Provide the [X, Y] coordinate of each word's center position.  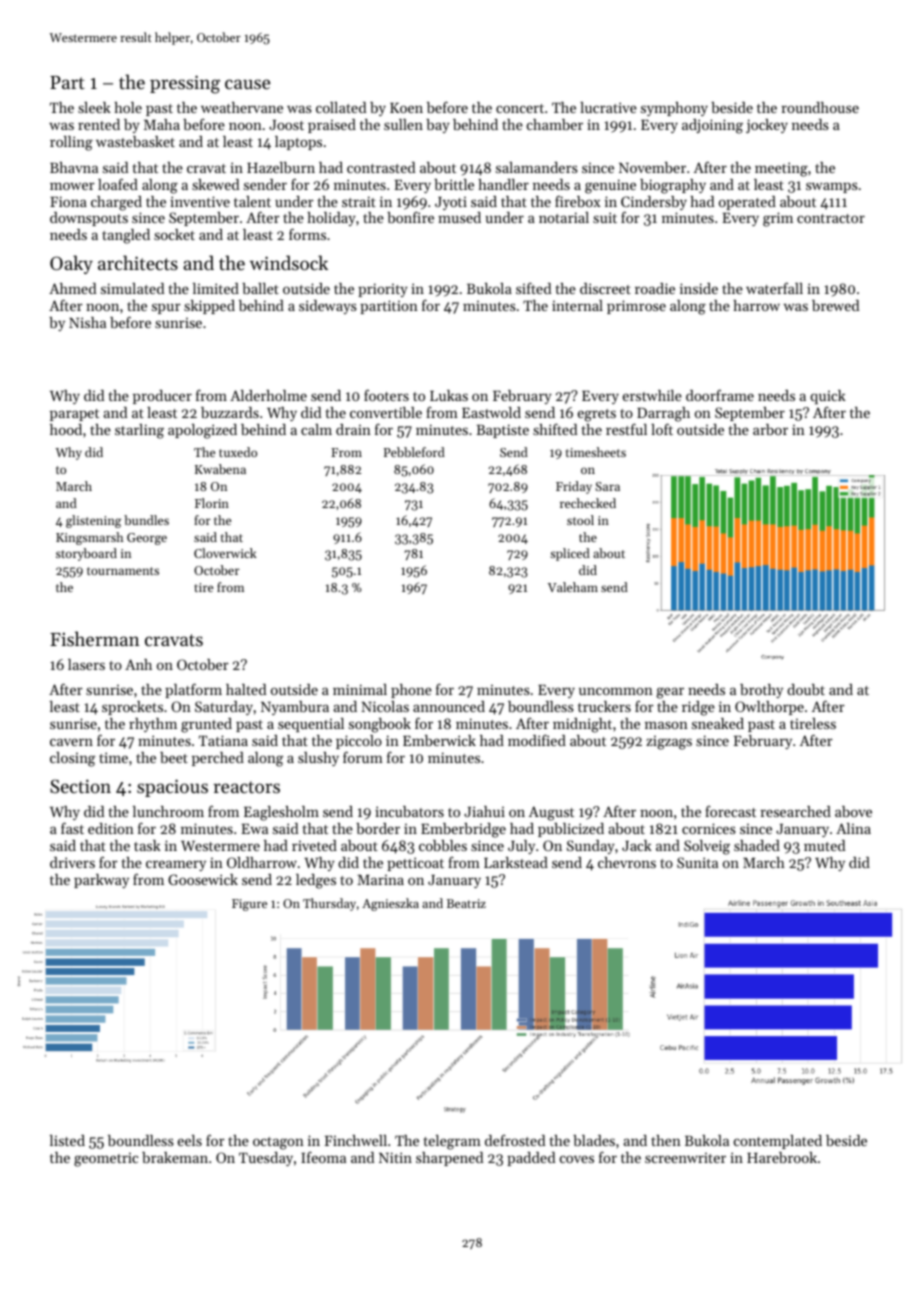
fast [72, 828]
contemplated [778, 1142]
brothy [761, 691]
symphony [674, 109]
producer [162, 397]
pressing [185, 84]
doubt [806, 689]
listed [67, 1140]
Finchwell [355, 1140]
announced [449, 706]
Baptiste [502, 431]
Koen [406, 108]
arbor [770, 429]
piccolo [359, 742]
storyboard [86, 554]
